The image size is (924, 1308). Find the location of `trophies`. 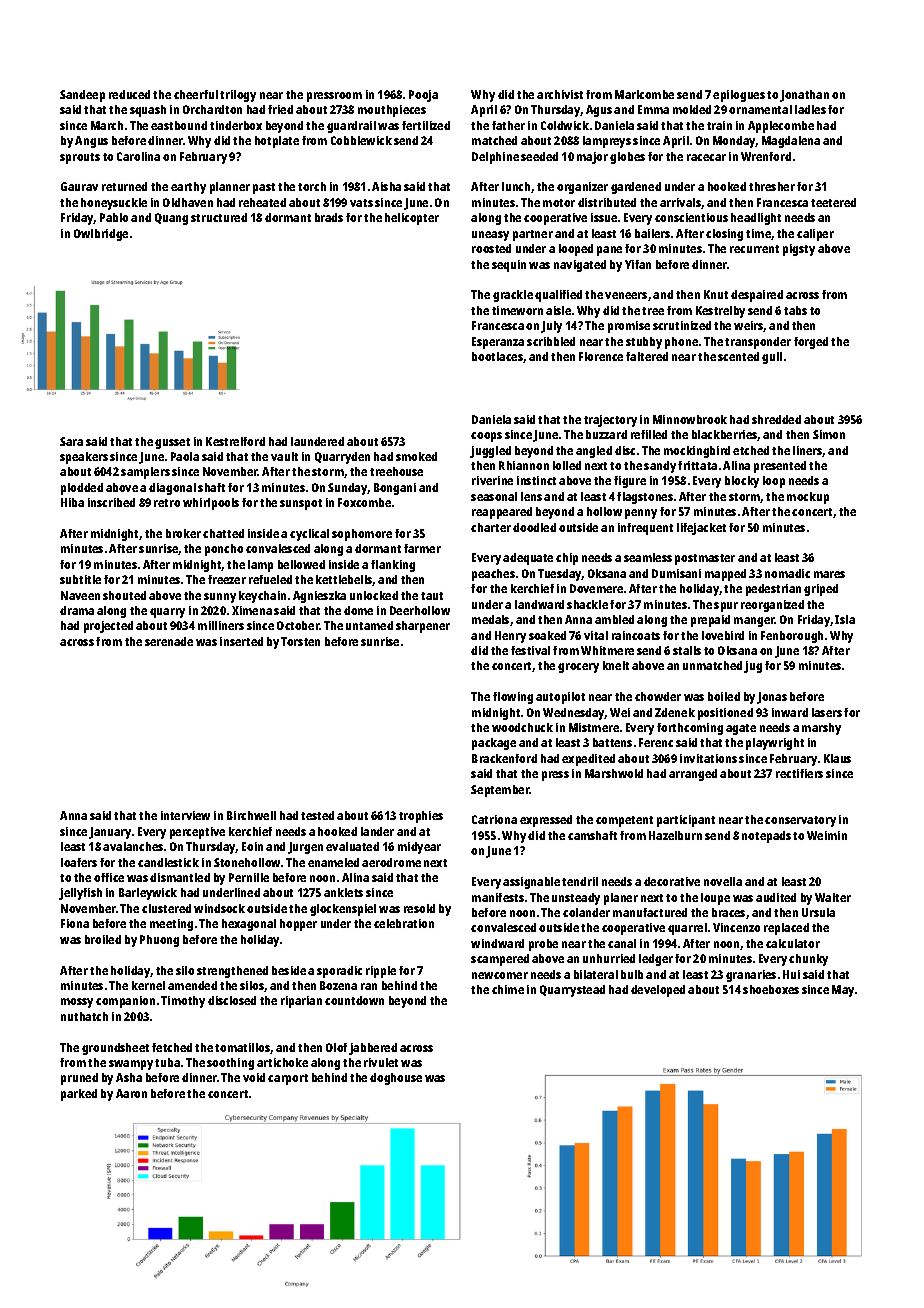

trophies is located at coordinates (421, 817).
